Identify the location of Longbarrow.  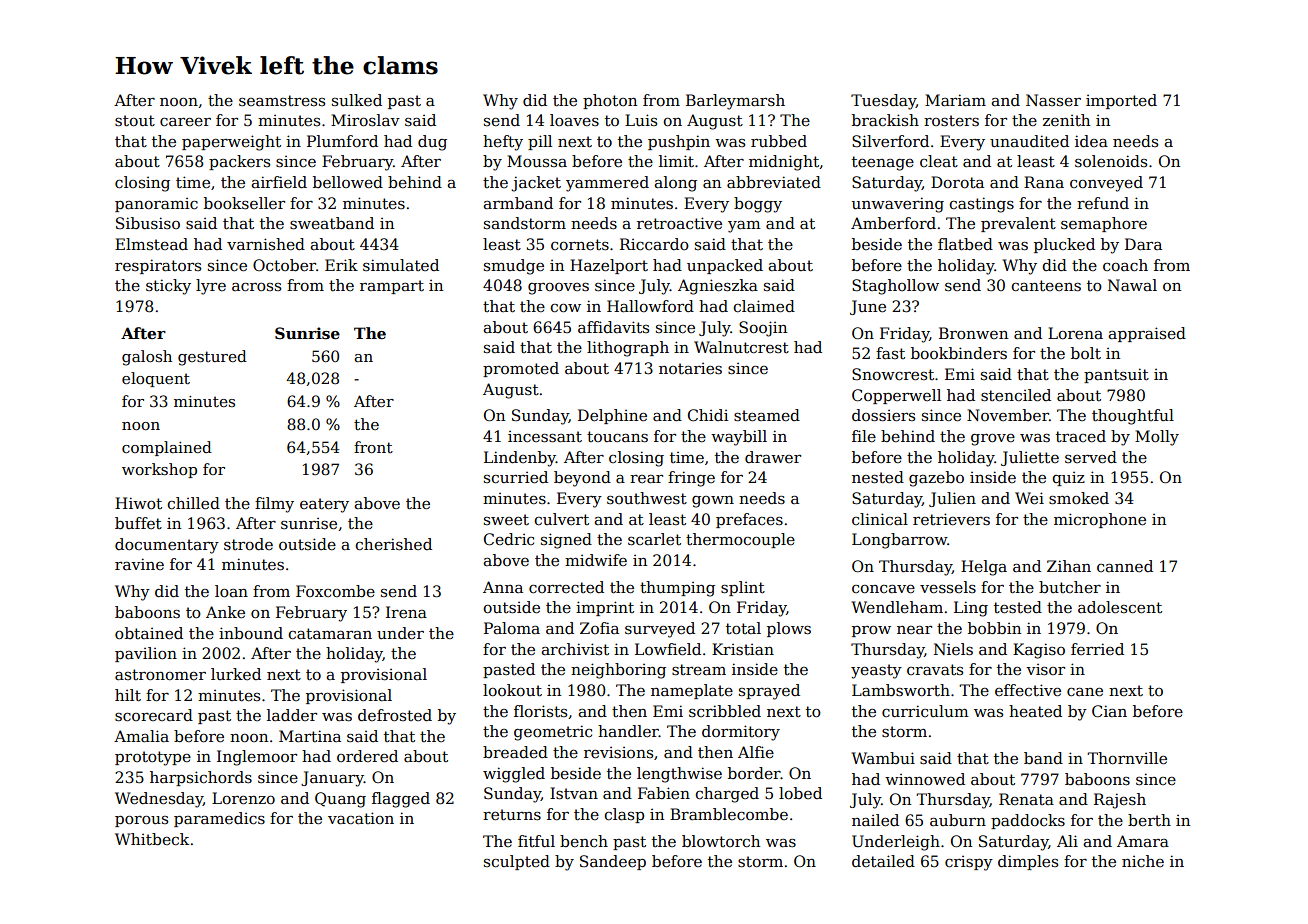
(900, 541).
